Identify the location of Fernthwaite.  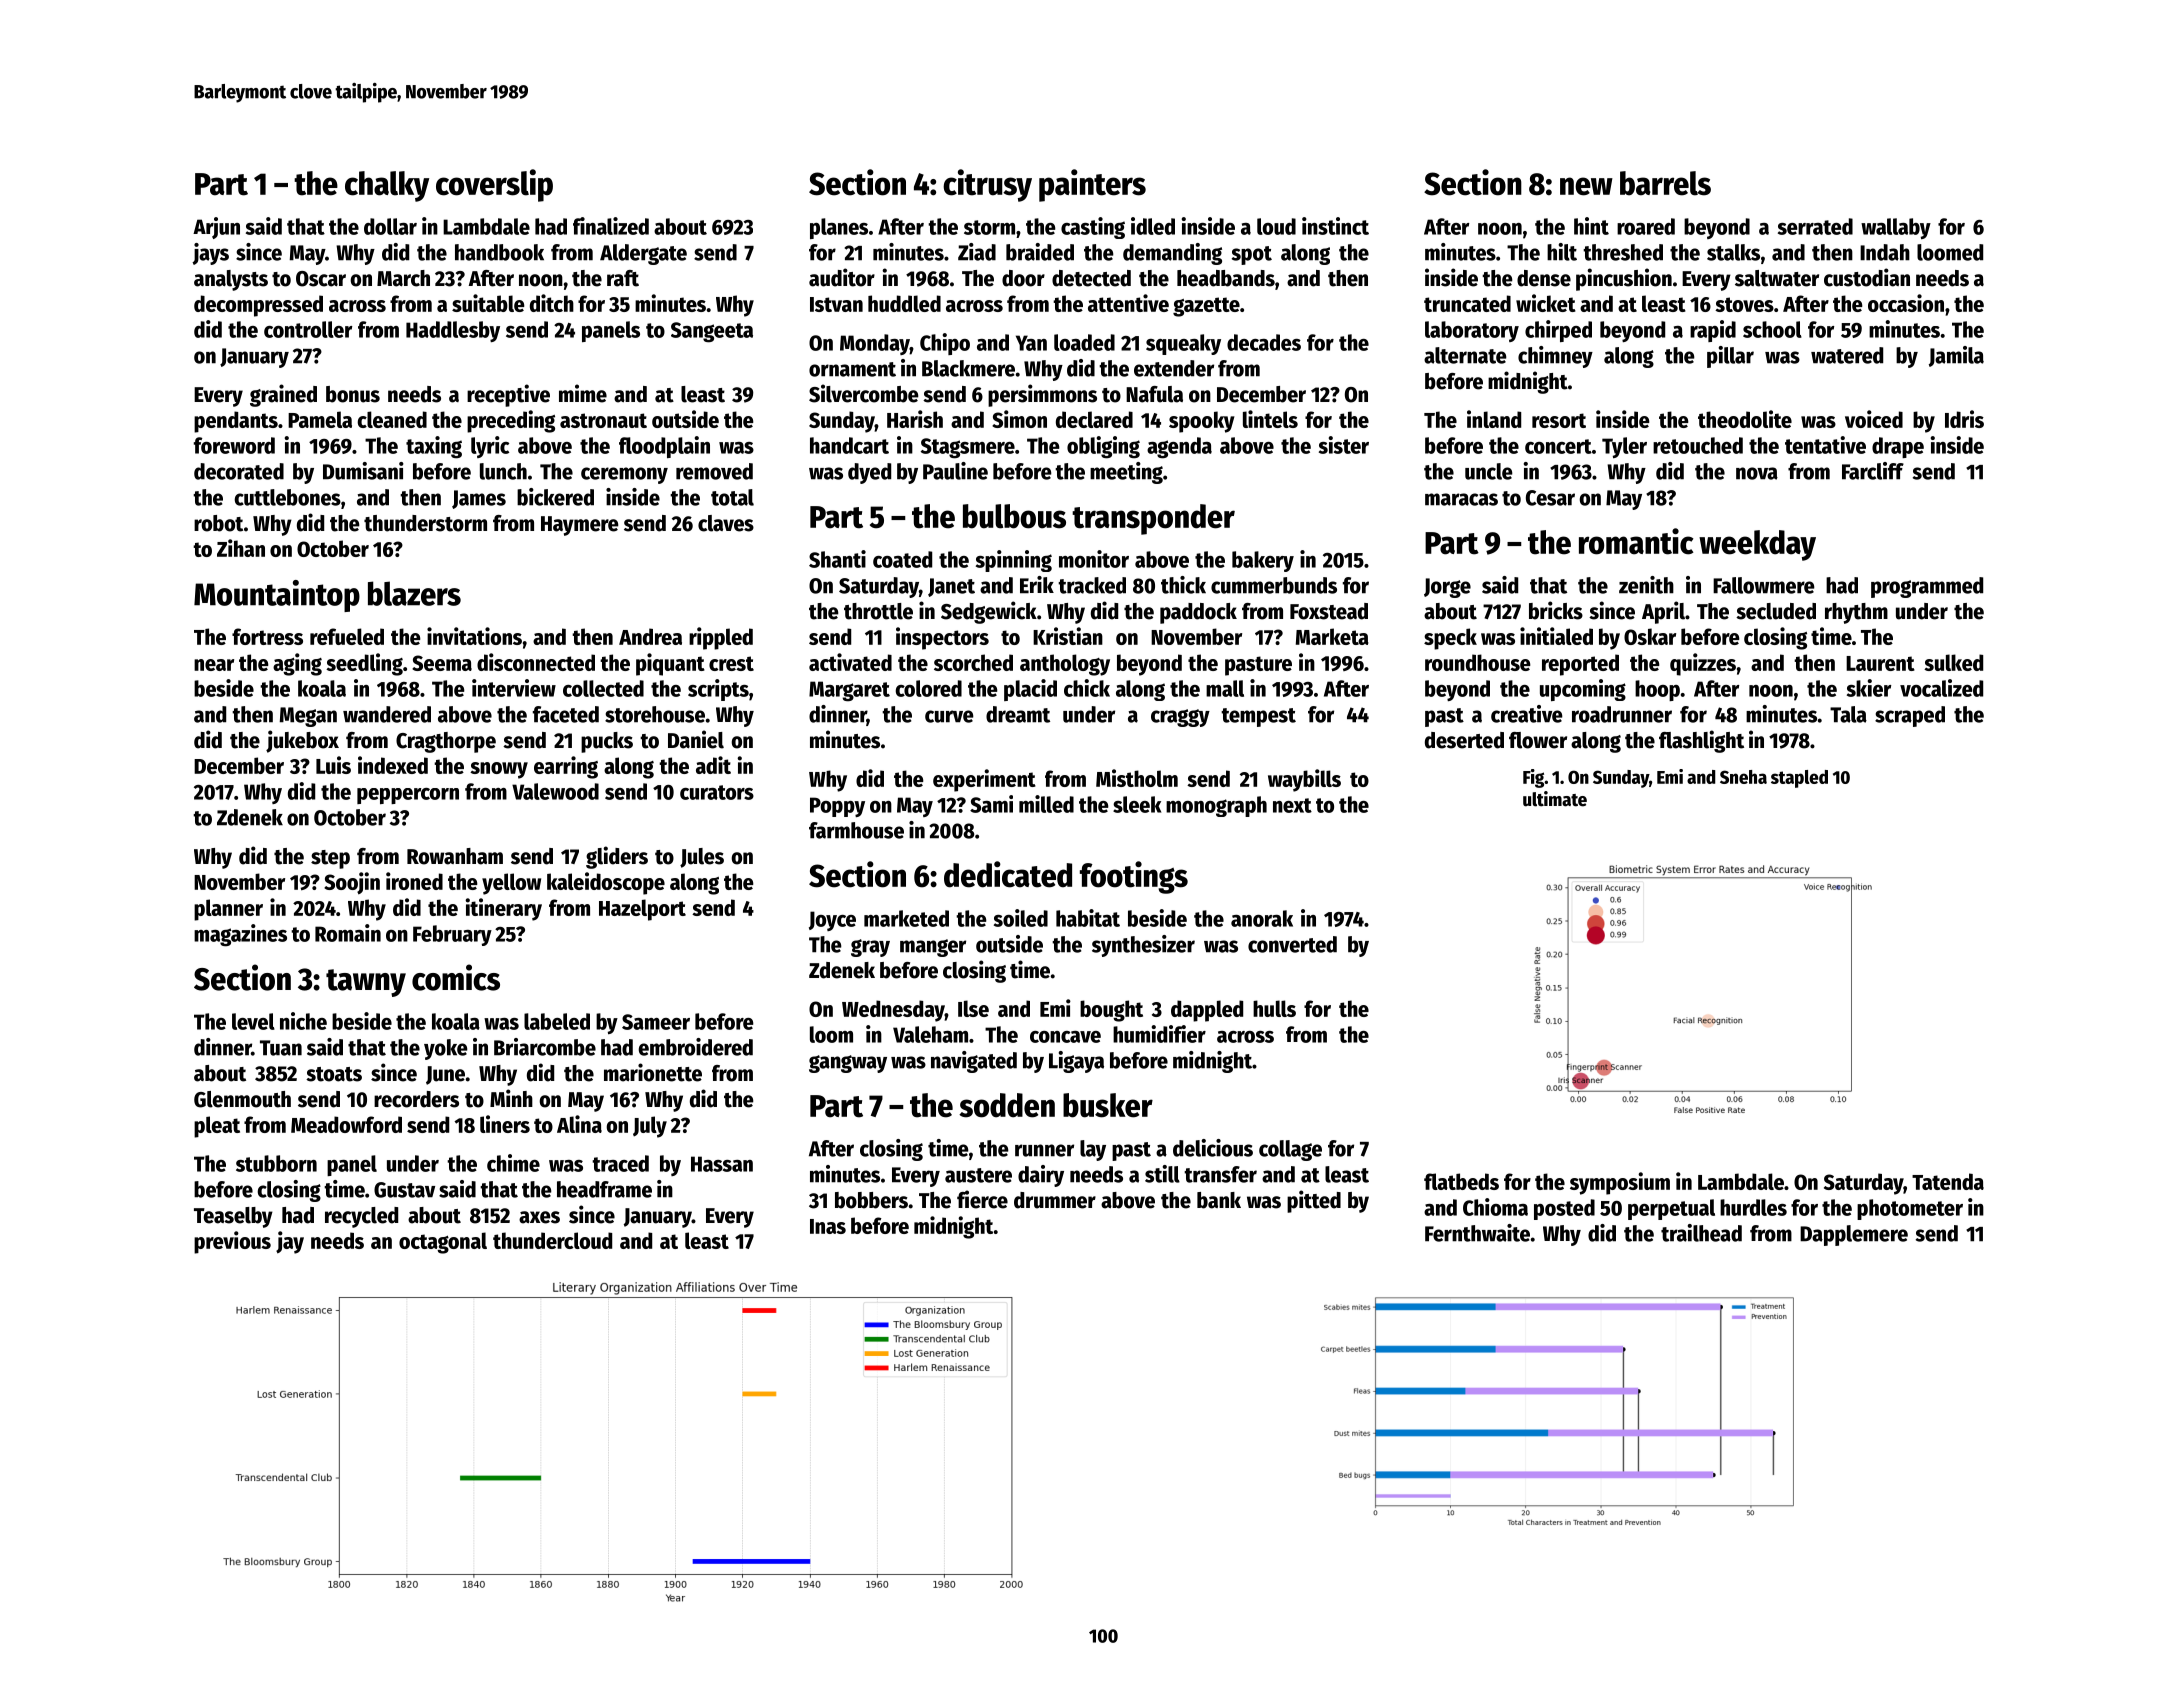
(1477, 1233).
